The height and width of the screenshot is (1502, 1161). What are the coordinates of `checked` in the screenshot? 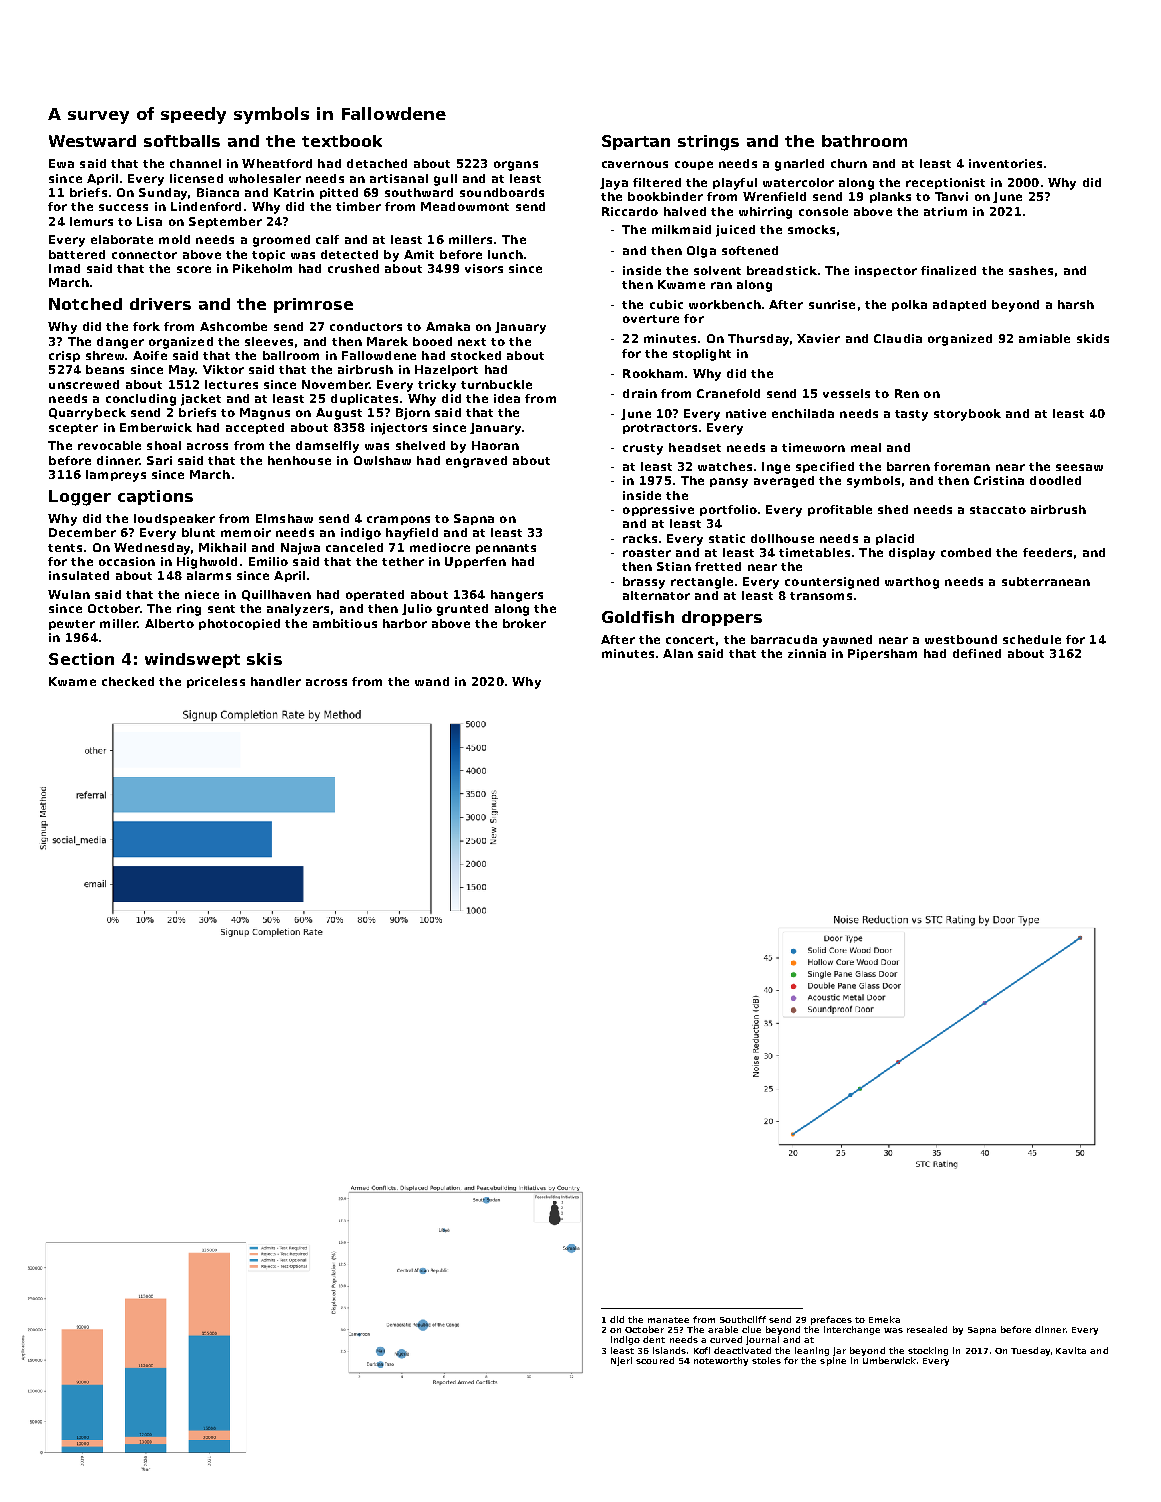 It's located at (128, 681).
